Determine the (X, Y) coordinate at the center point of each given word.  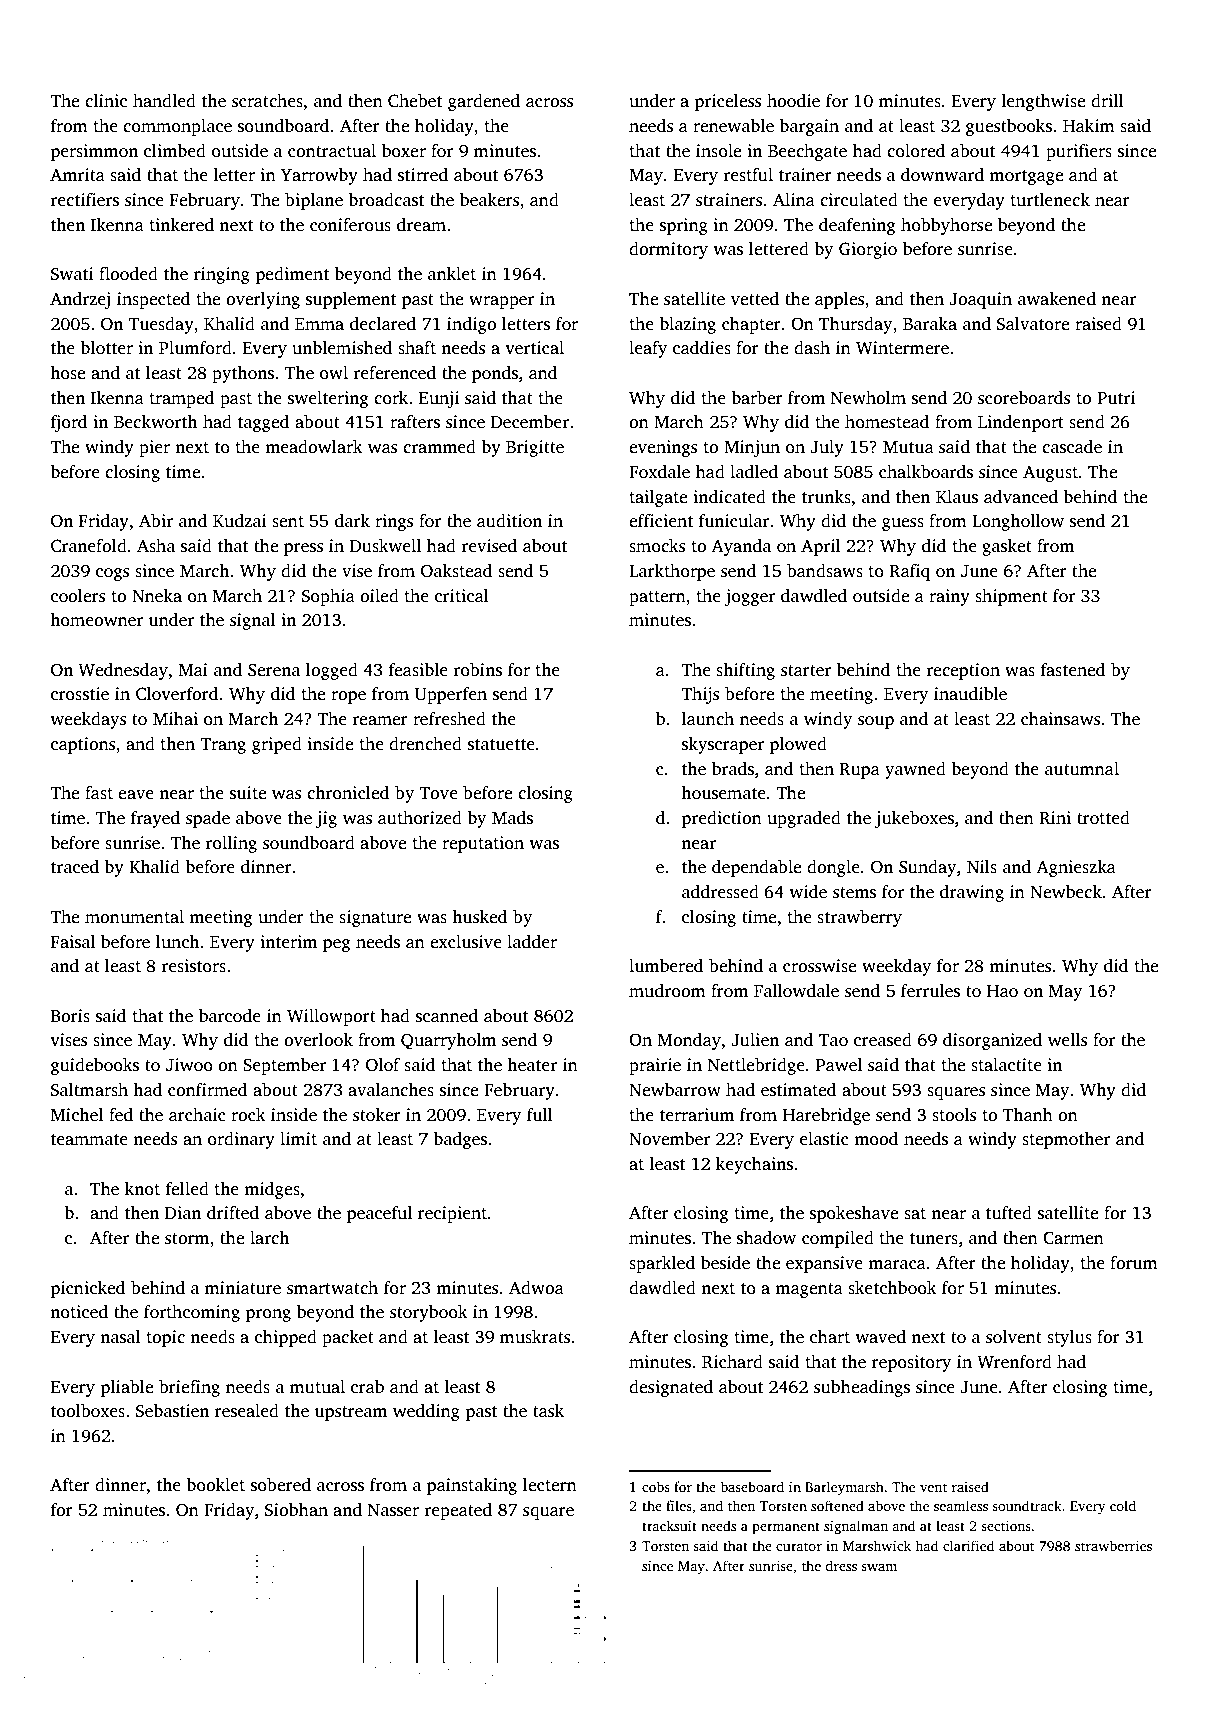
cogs (112, 574)
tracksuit (669, 1525)
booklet (215, 1485)
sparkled (662, 1264)
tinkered (181, 225)
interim (288, 942)
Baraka (930, 323)
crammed (439, 447)
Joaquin (980, 300)
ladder (532, 942)
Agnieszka (1076, 868)
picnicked (88, 1289)
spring (684, 226)
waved (880, 1337)
